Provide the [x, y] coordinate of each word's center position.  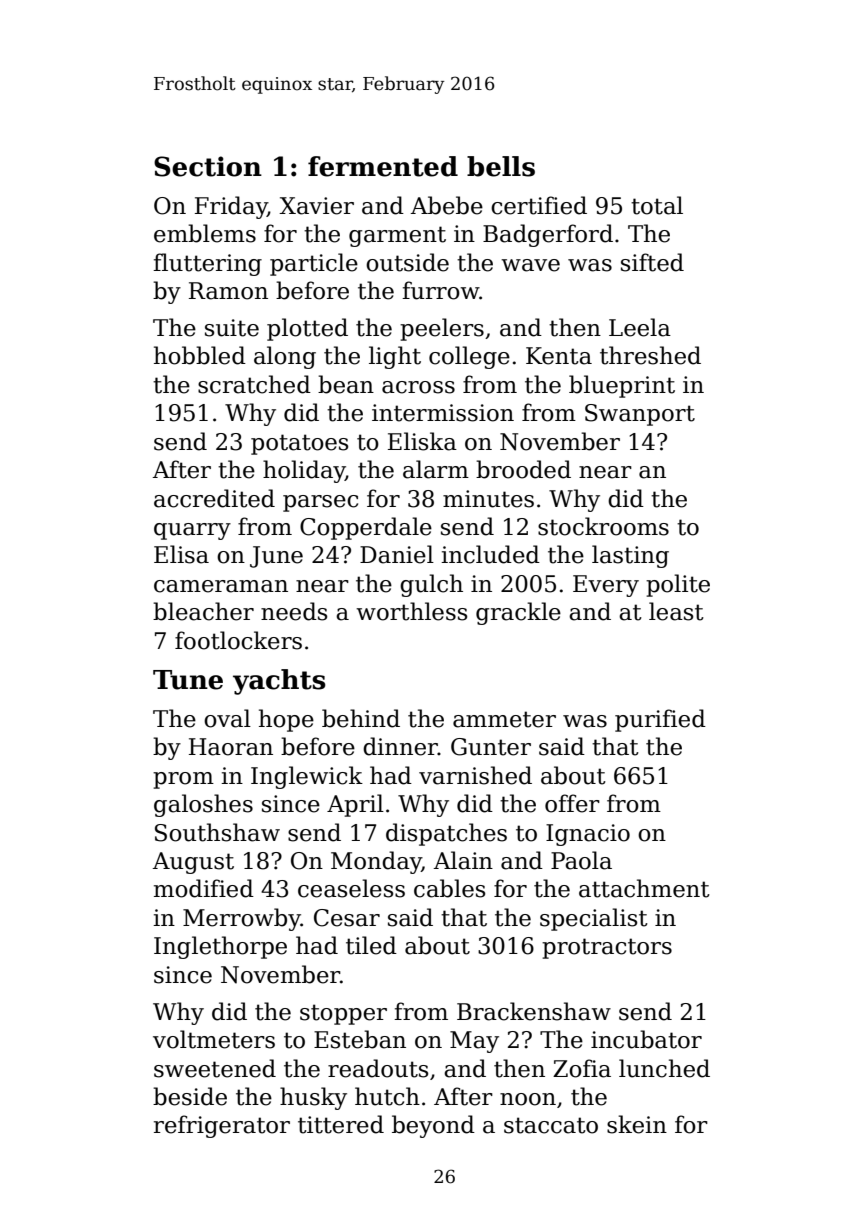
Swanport [640, 415]
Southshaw [217, 832]
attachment [644, 888]
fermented [383, 166]
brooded [523, 469]
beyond [433, 1126]
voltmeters [214, 1039]
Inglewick [307, 777]
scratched [254, 384]
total [657, 205]
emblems [205, 233]
